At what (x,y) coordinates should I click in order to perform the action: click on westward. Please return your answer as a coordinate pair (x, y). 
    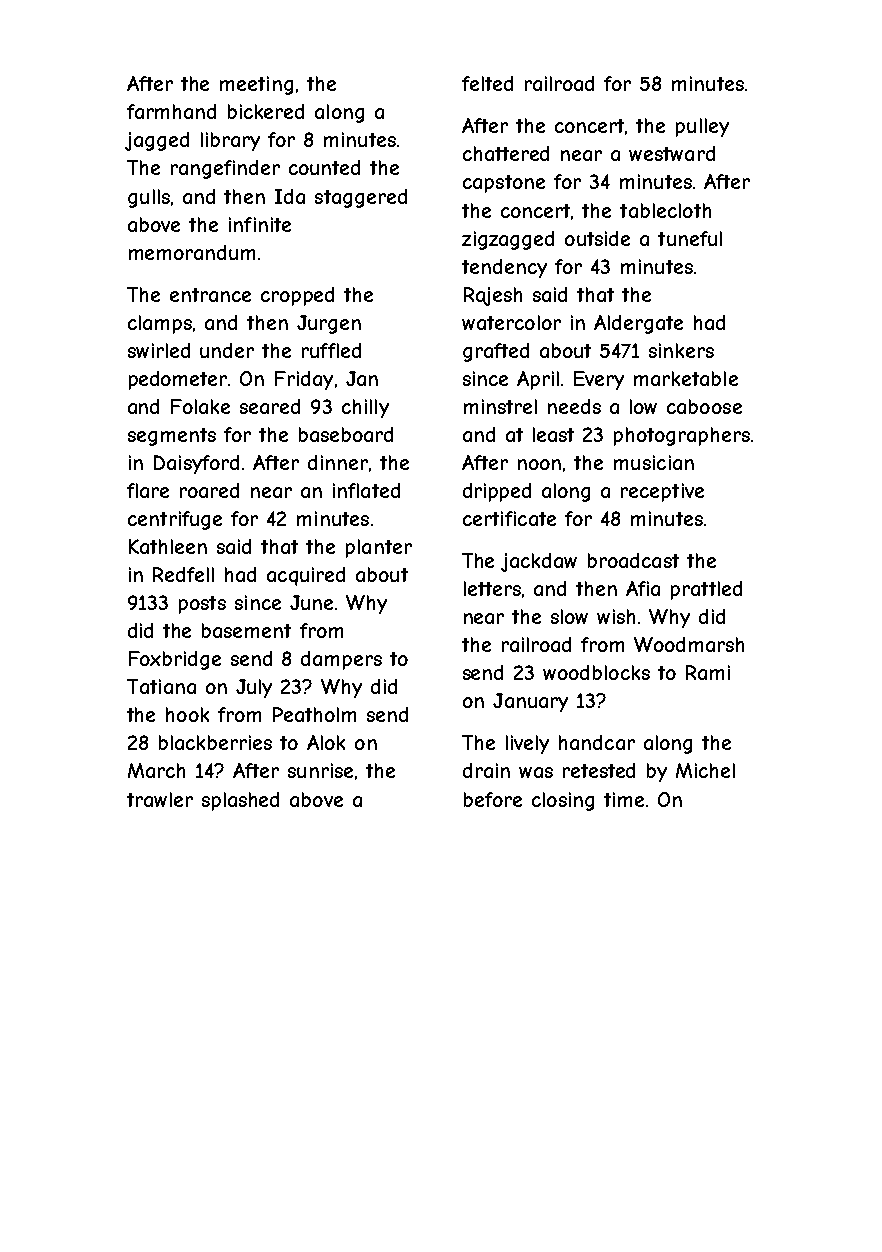
    Looking at the image, I should click on (672, 153).
